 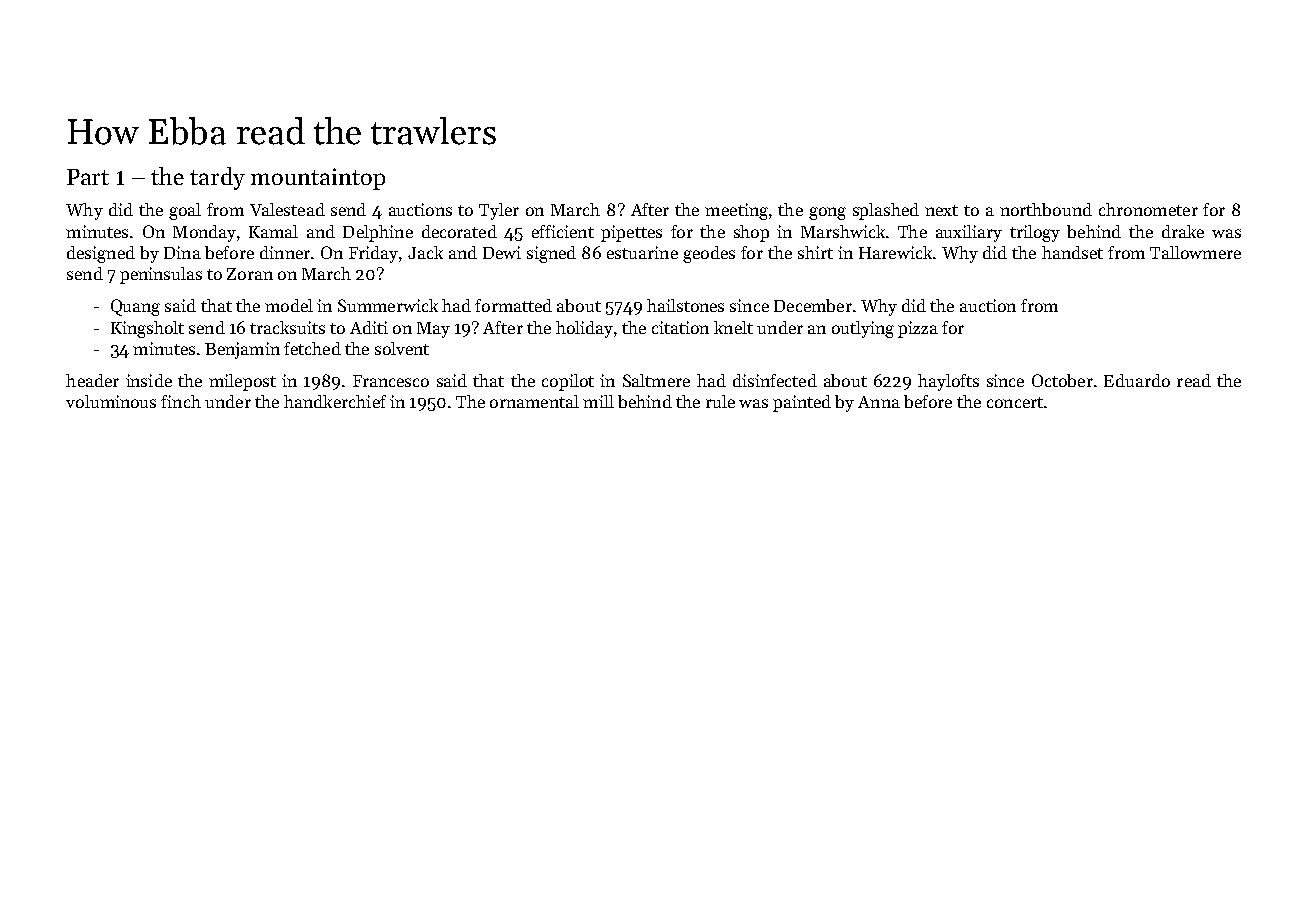 I want to click on pizza, so click(x=918, y=329).
